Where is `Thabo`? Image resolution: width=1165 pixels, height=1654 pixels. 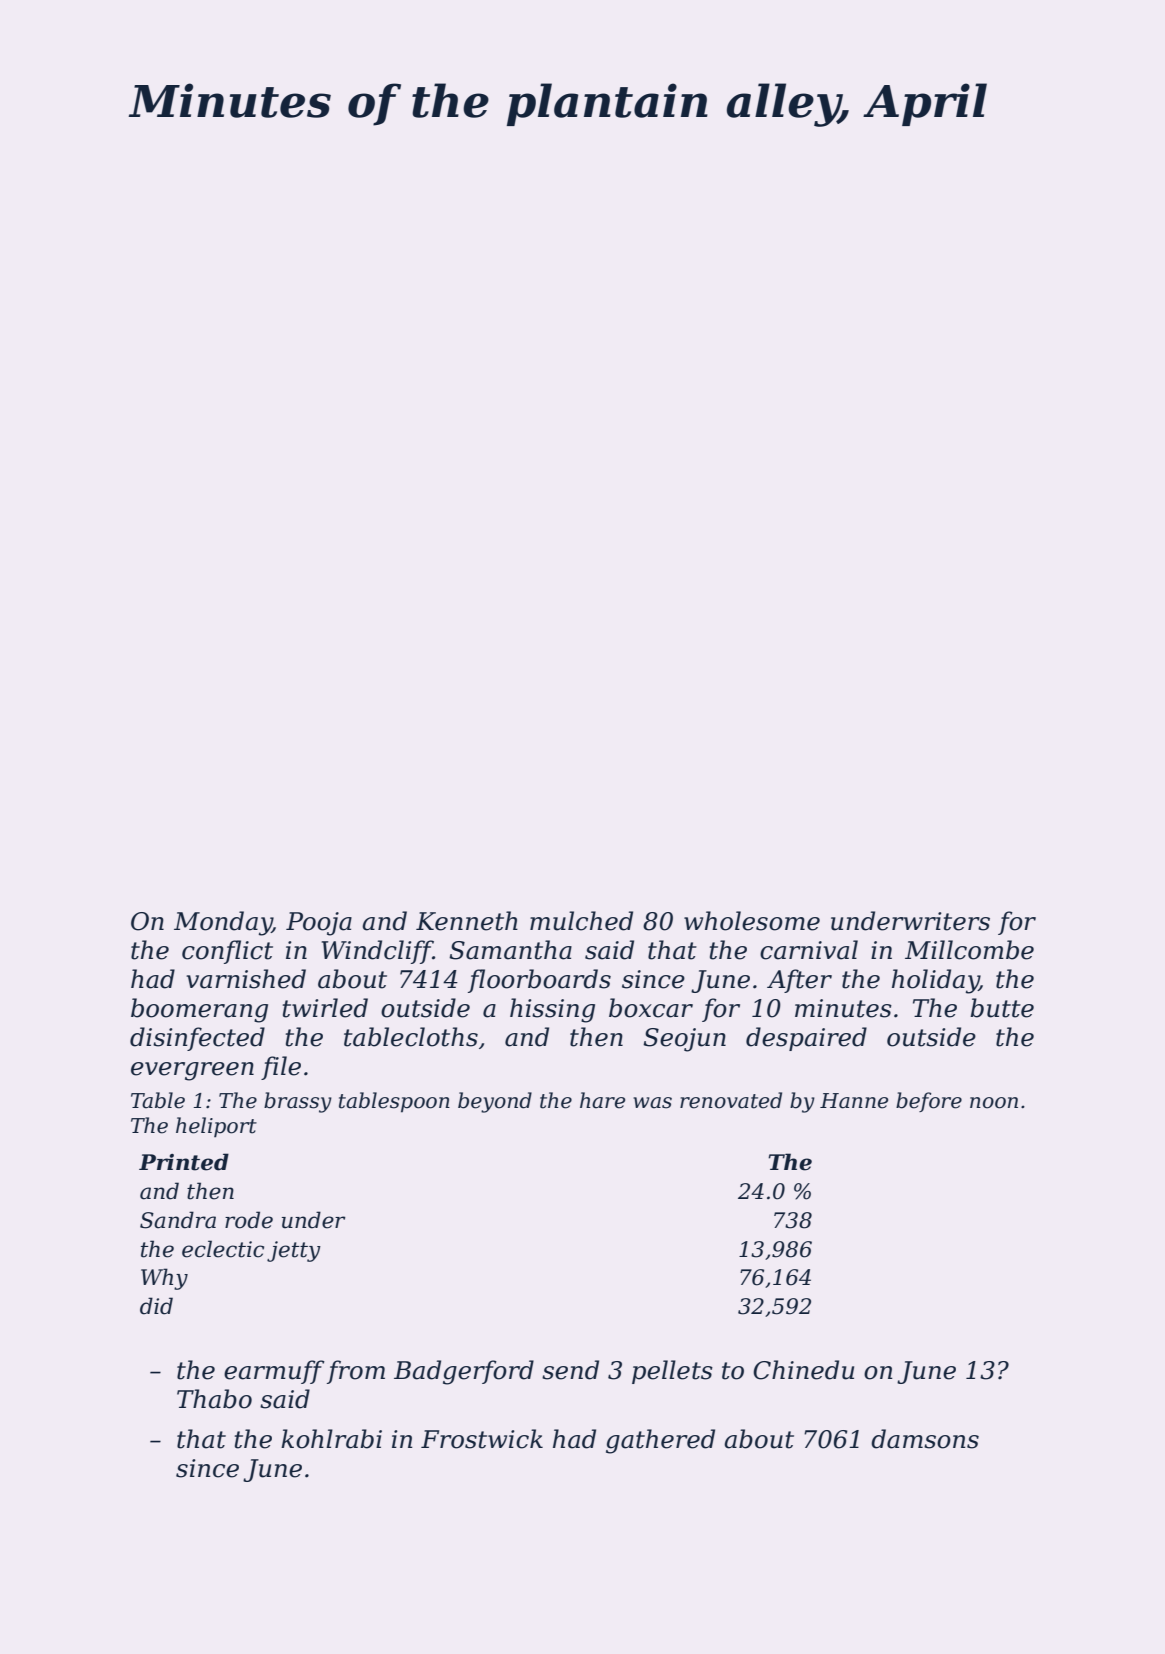
Thabo is located at coordinates (214, 1399).
